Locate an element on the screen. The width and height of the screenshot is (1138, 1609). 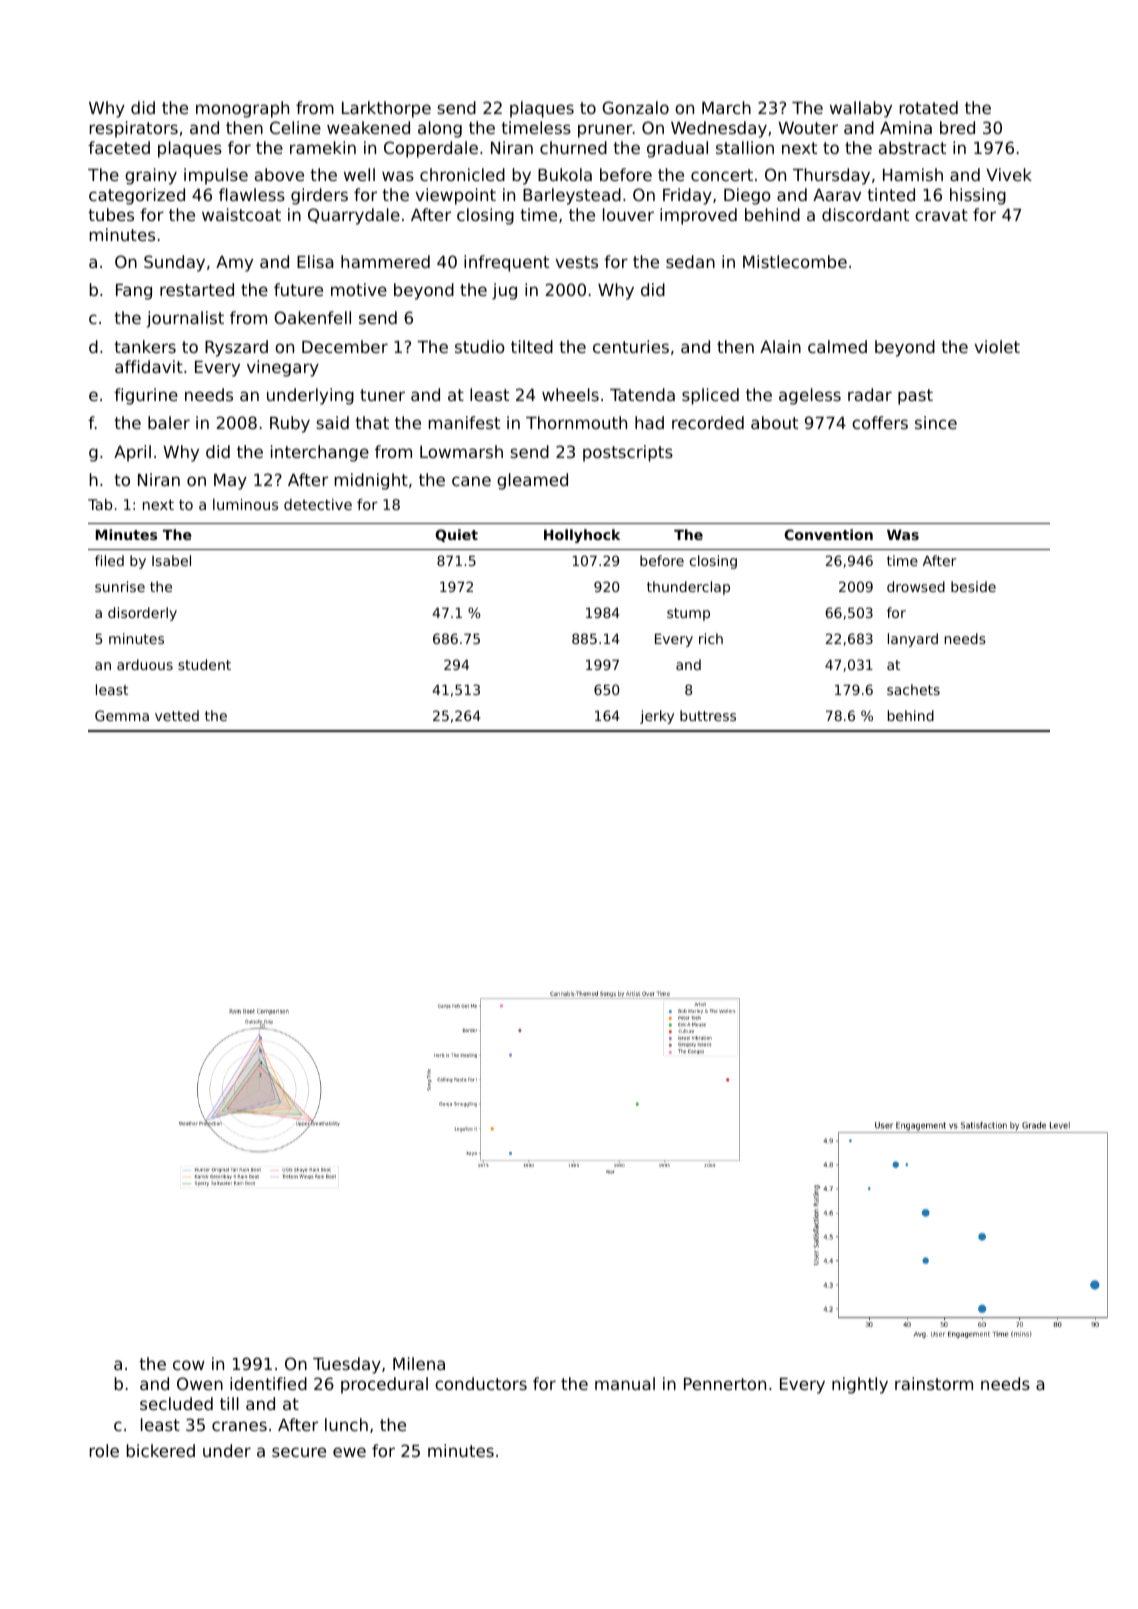
wallaby is located at coordinates (861, 109).
